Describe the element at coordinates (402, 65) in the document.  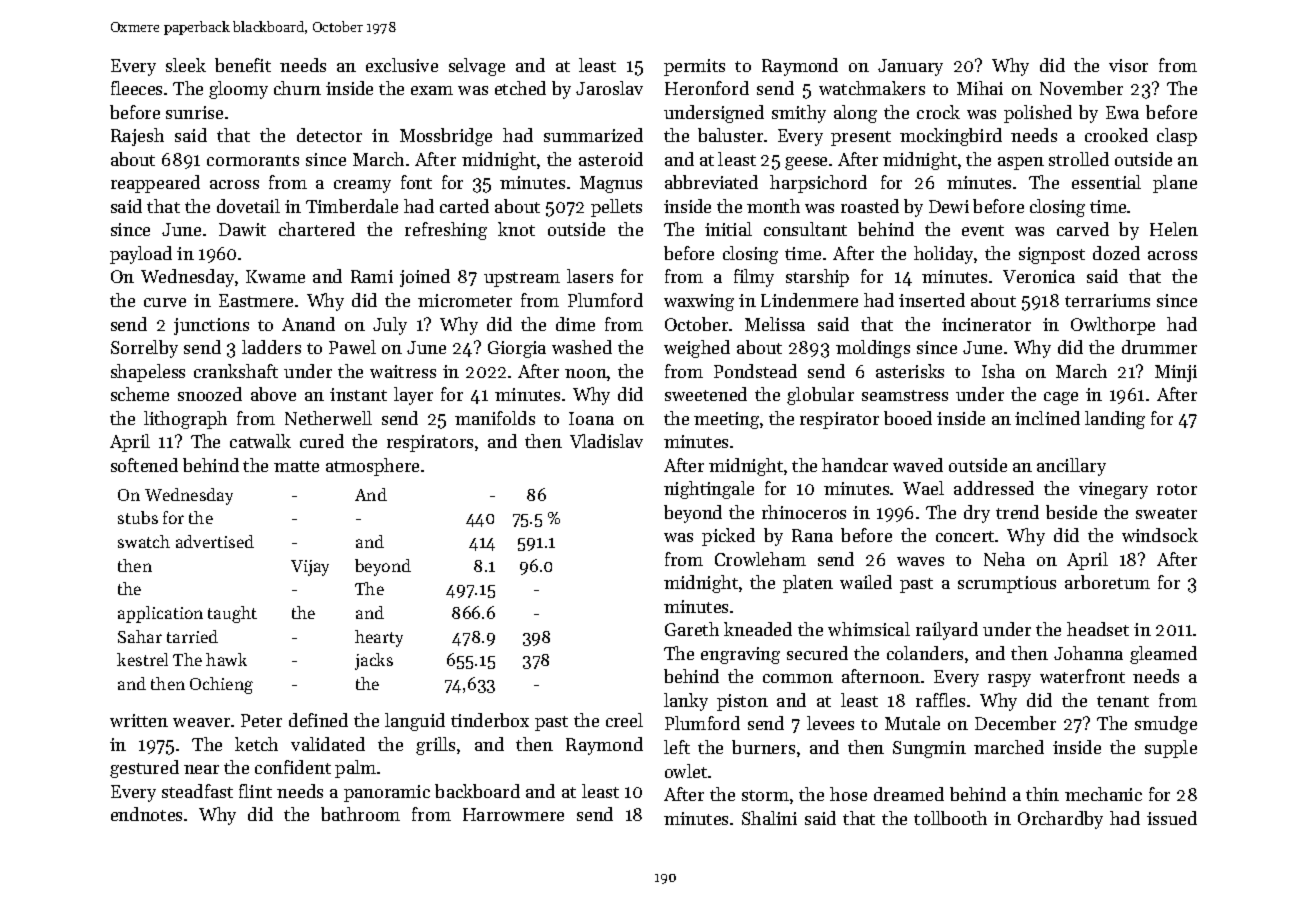
I see `exclusive` at that location.
